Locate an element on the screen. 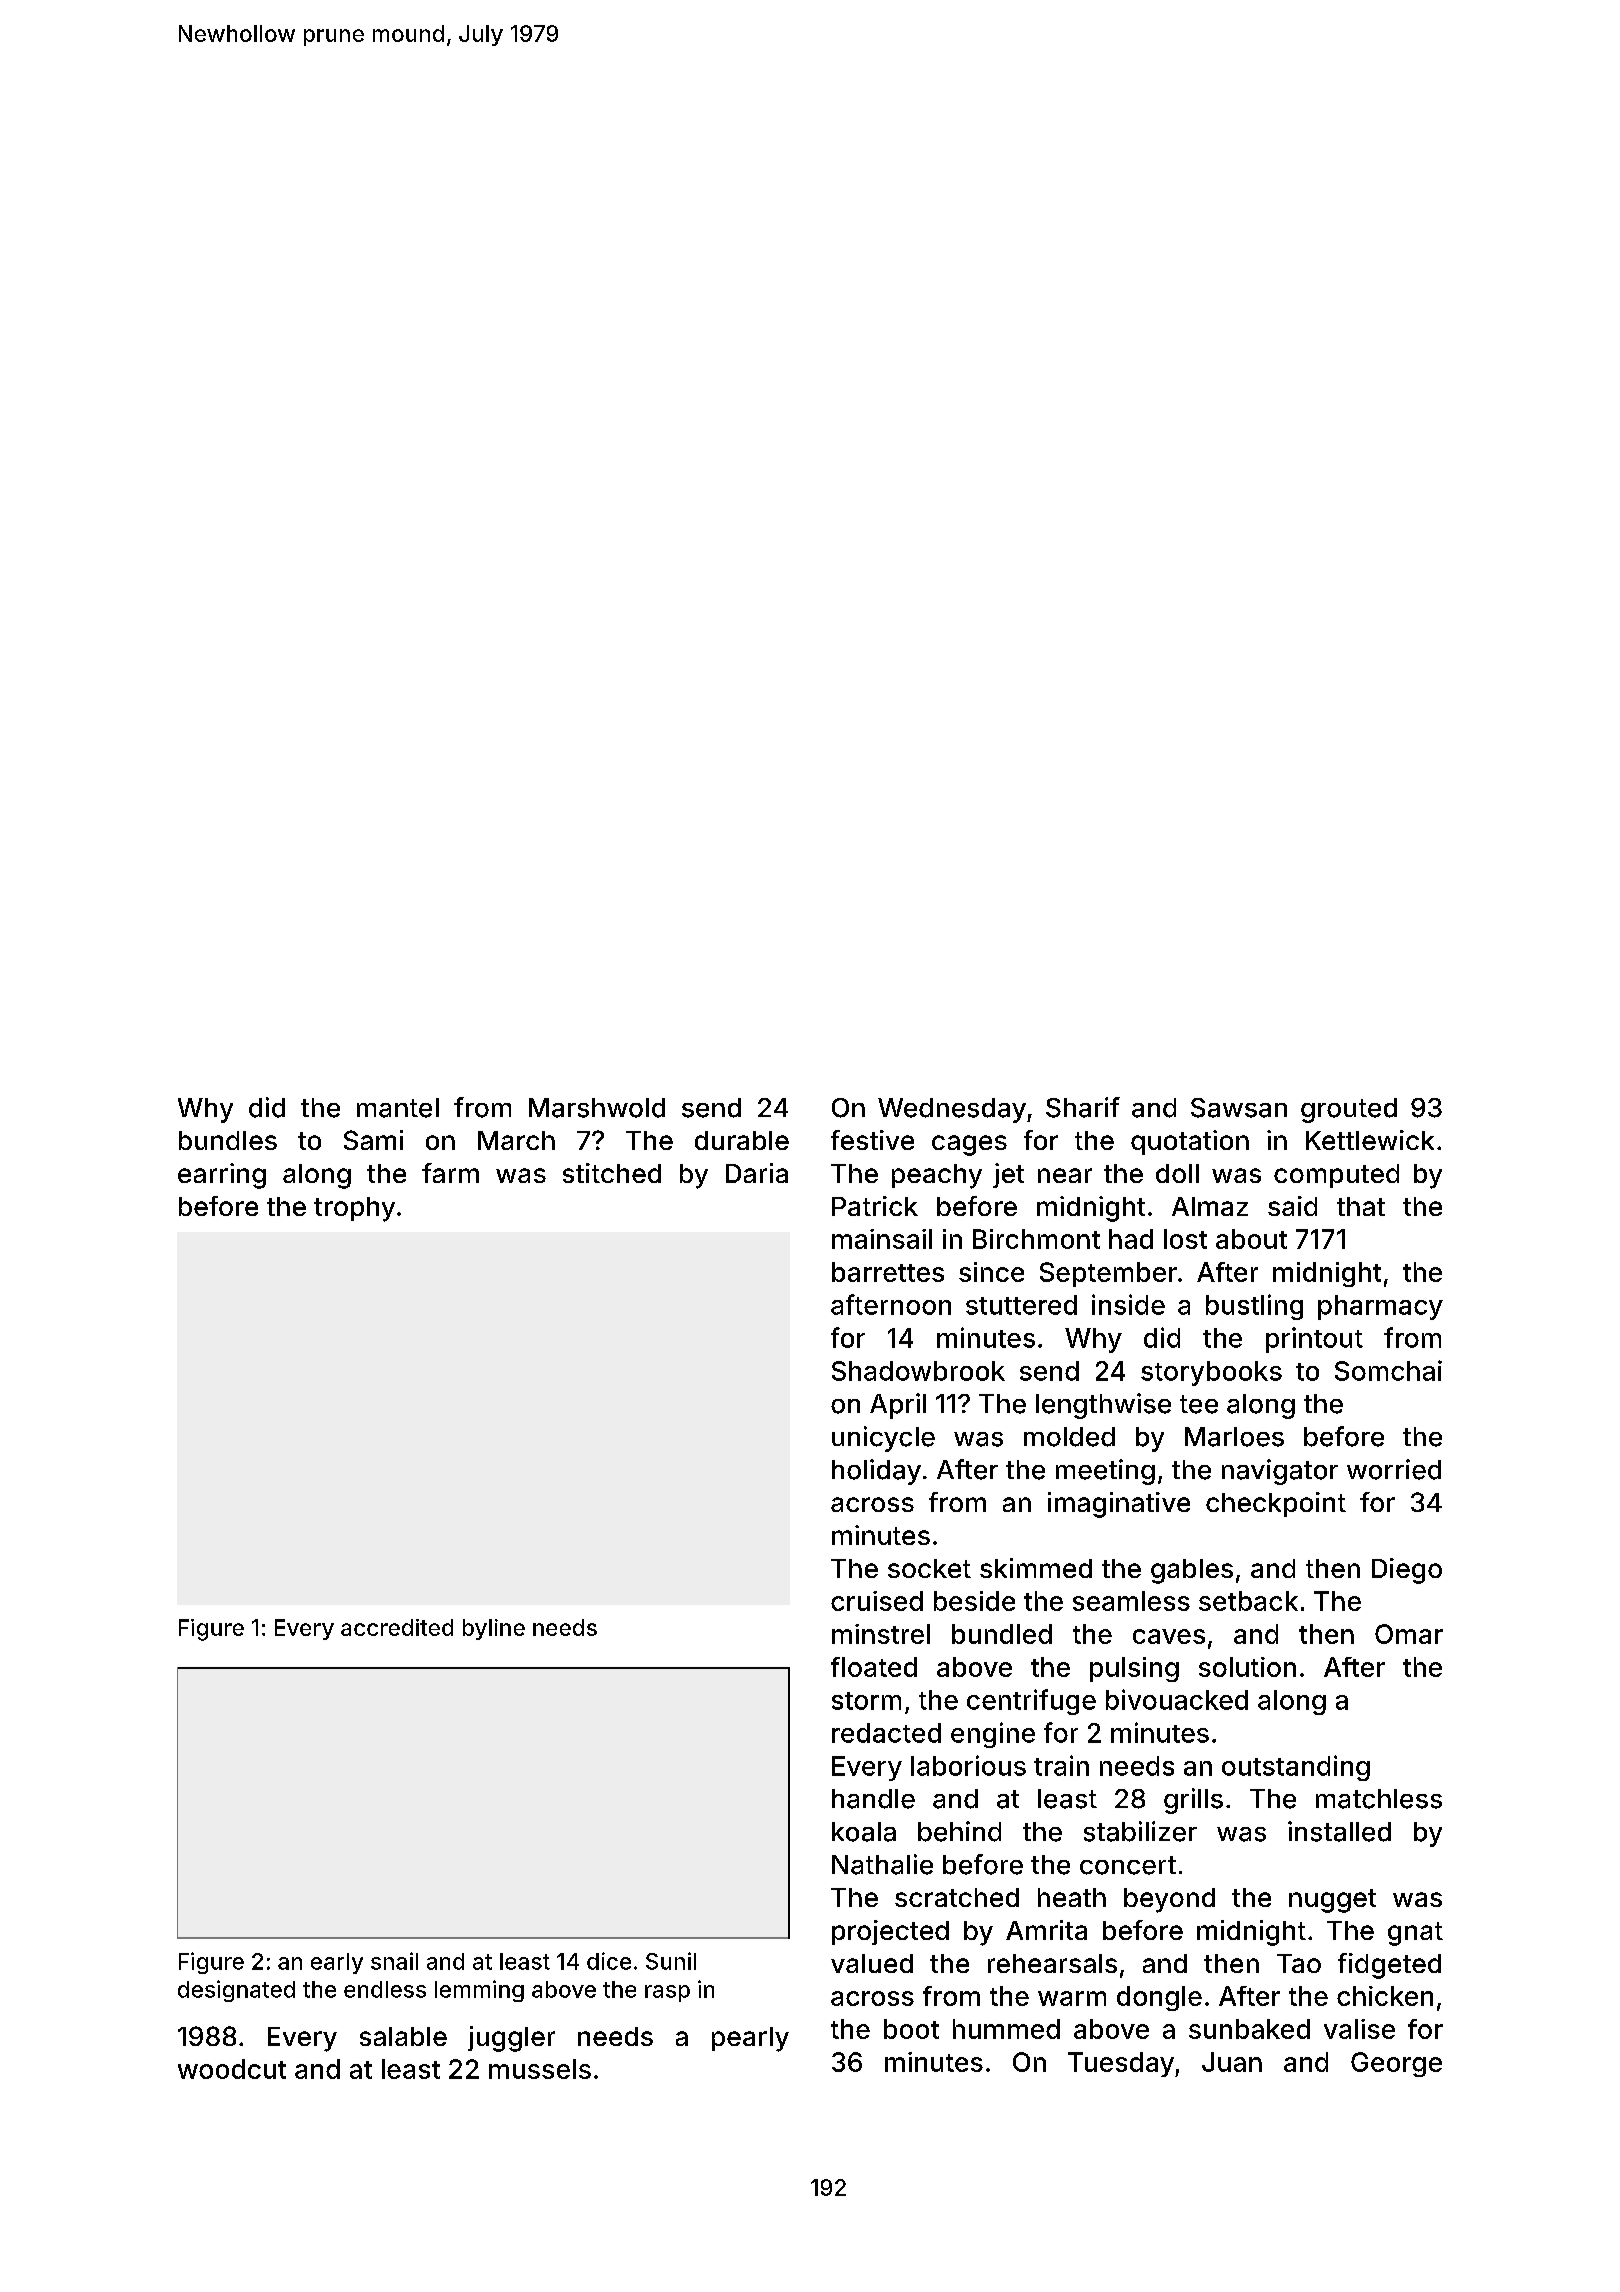 The image size is (1620, 2292). holiday is located at coordinates (876, 1472).
